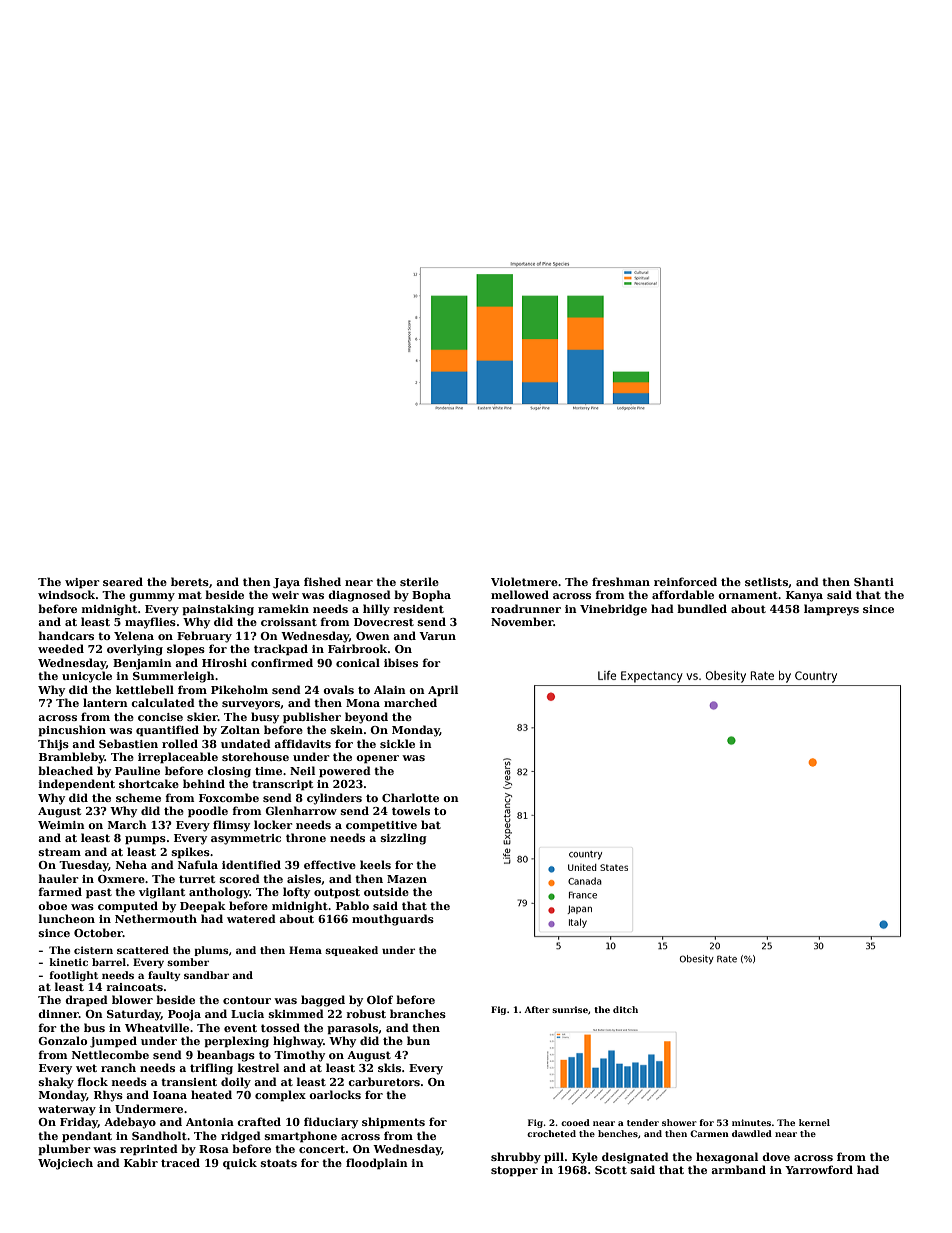  I want to click on Mazen, so click(407, 879).
